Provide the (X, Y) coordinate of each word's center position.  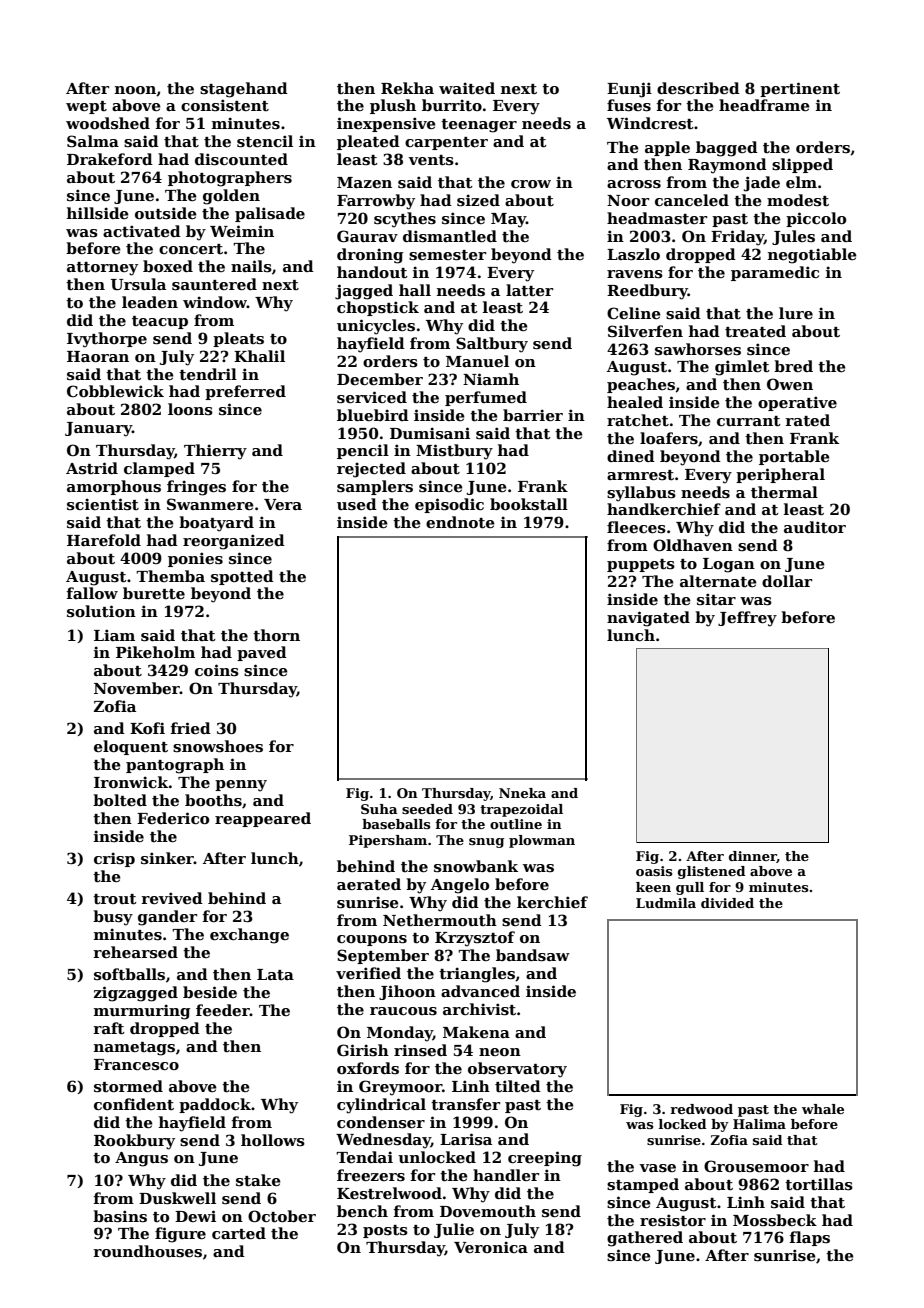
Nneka (522, 793)
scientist (103, 504)
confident (134, 1104)
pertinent (800, 89)
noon (136, 91)
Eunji (629, 90)
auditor (815, 527)
